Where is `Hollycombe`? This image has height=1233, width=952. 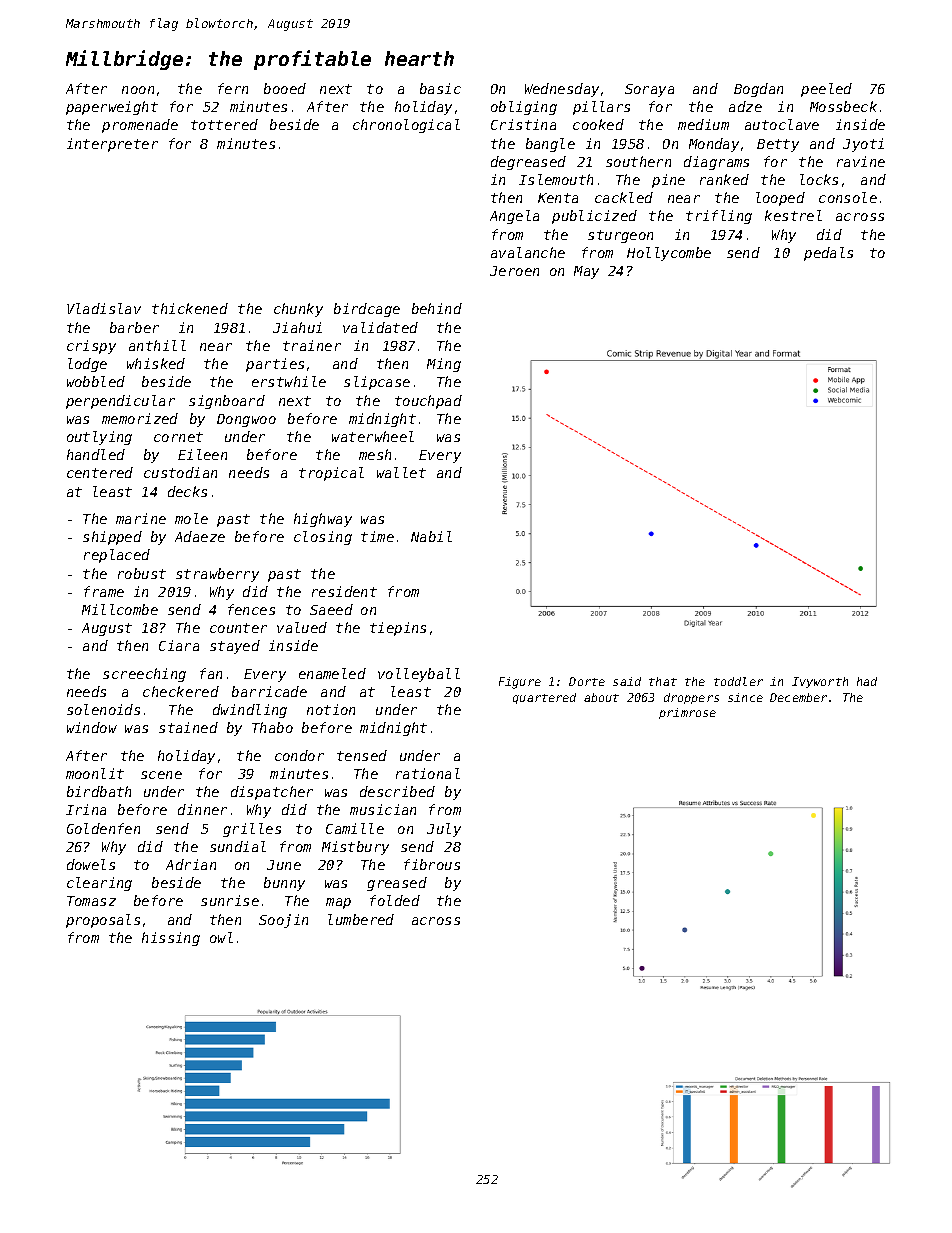 Hollycombe is located at coordinates (669, 254).
